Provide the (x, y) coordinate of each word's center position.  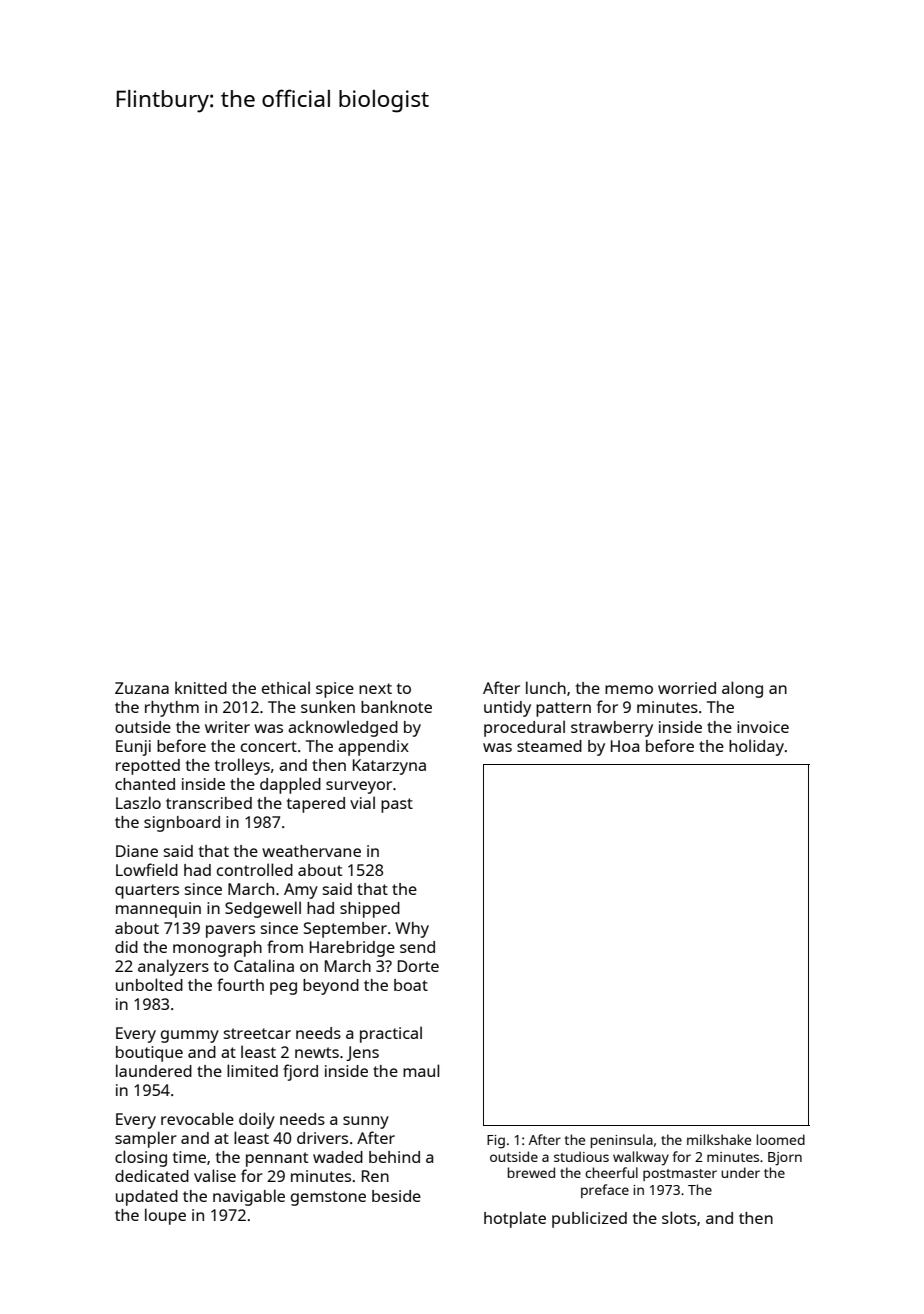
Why (412, 930)
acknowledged (343, 728)
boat (411, 985)
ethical (286, 687)
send (417, 947)
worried (687, 688)
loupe (165, 1216)
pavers (230, 931)
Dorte (418, 966)
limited (252, 1070)
